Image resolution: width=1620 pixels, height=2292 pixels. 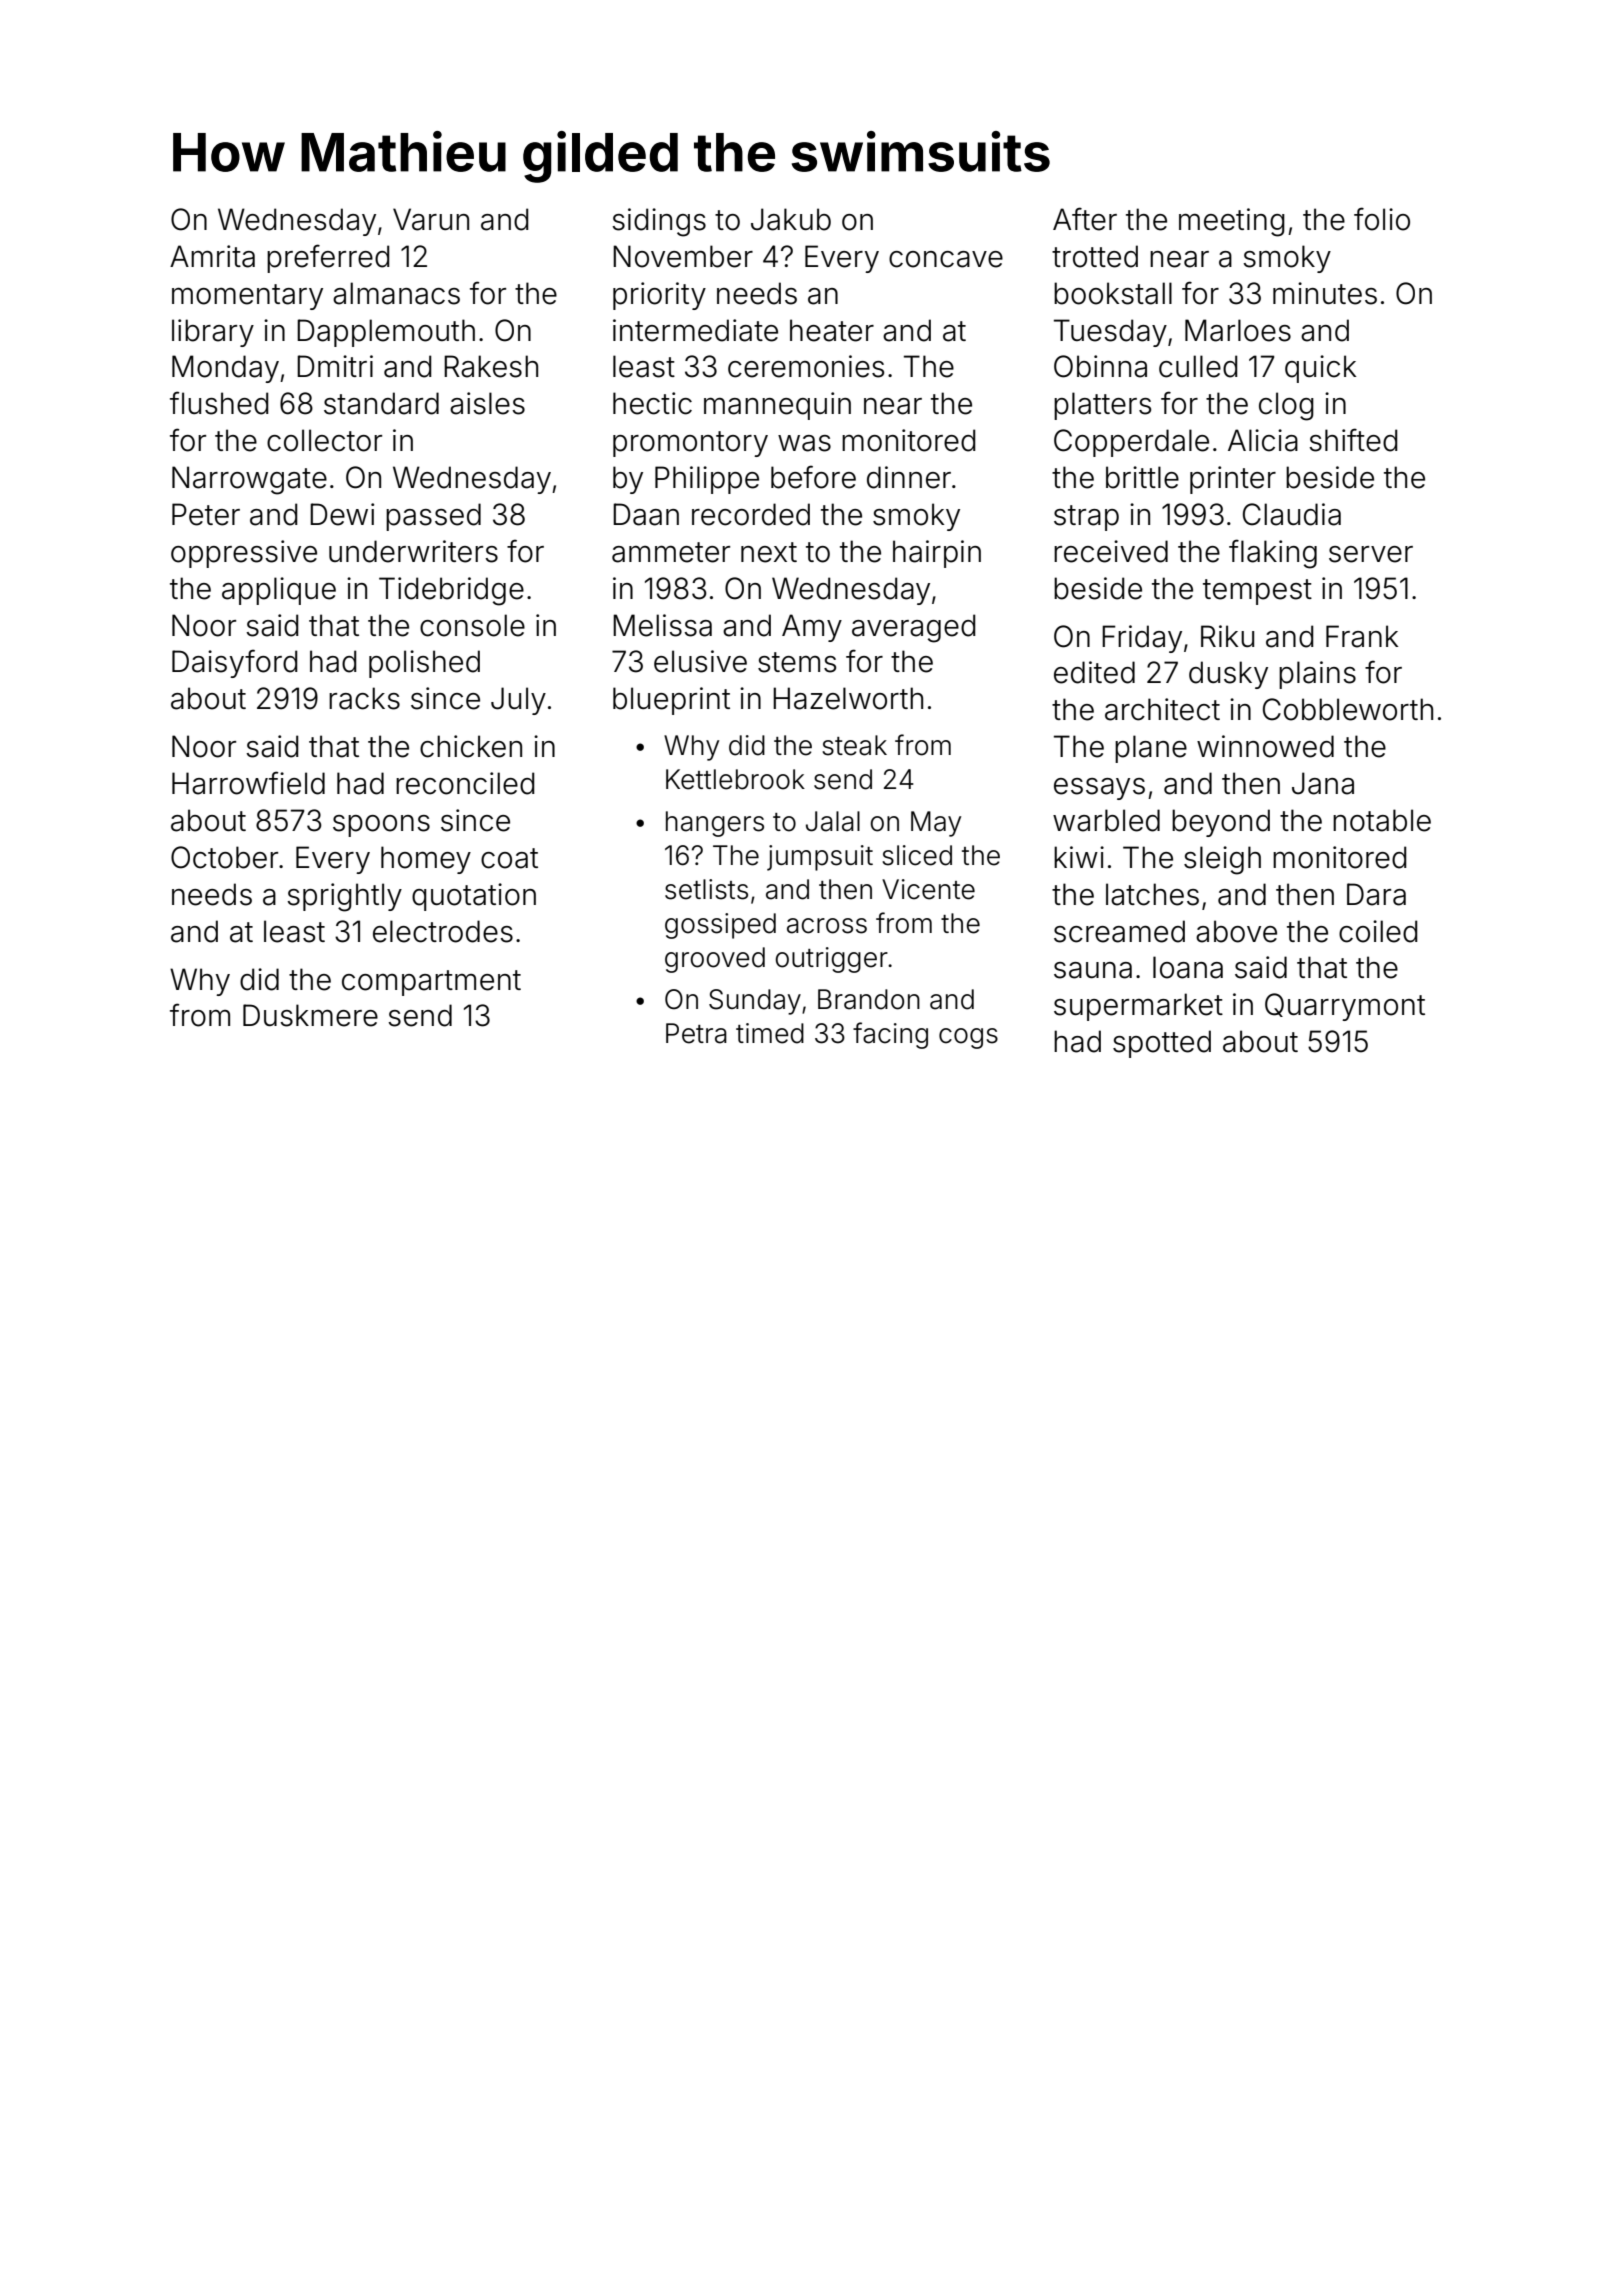 I want to click on Jakub, so click(x=791, y=219).
